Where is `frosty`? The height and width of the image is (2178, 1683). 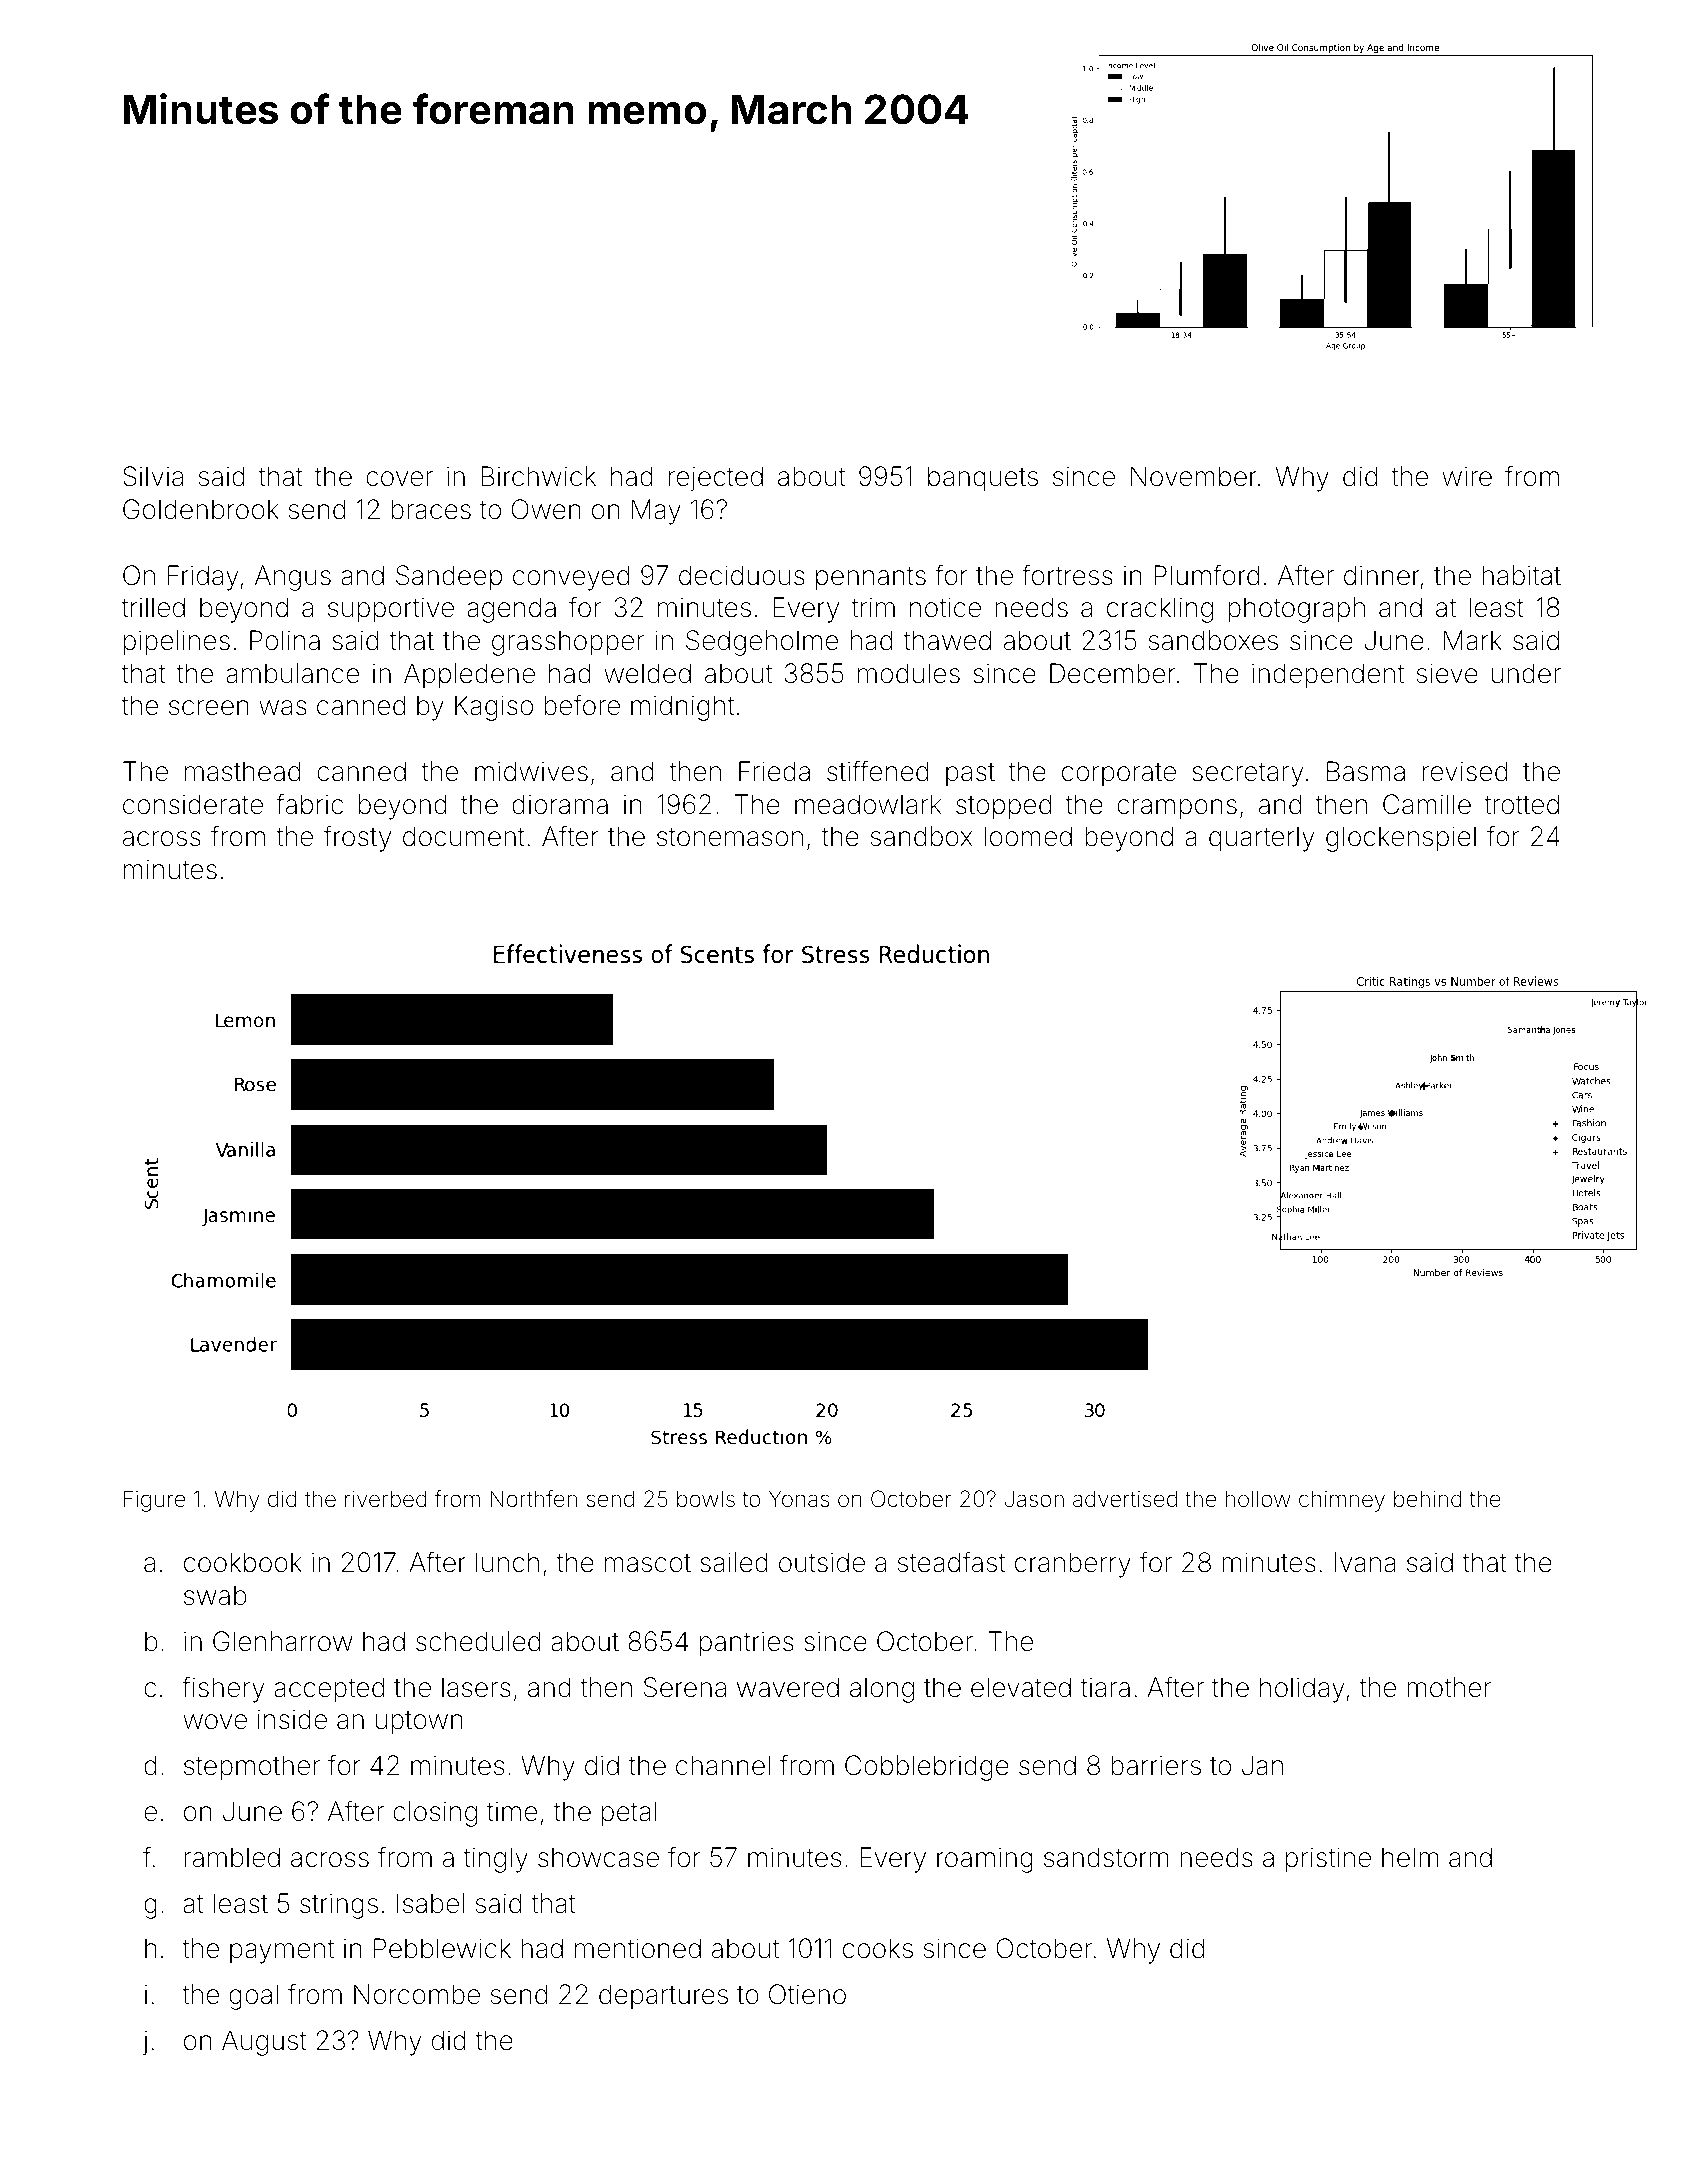 frosty is located at coordinates (357, 838).
